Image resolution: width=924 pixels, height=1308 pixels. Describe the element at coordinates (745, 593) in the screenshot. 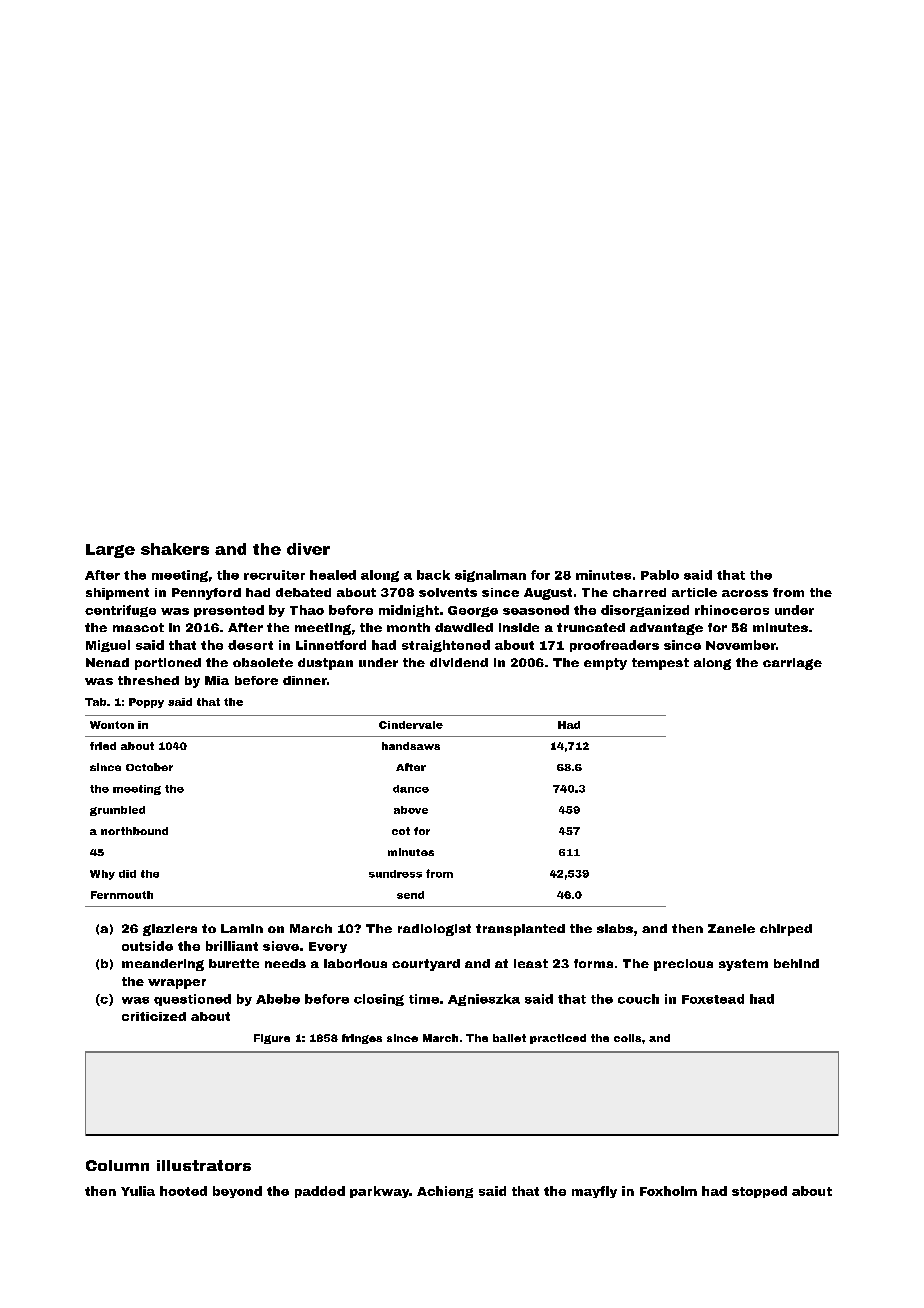

I see `across` at that location.
